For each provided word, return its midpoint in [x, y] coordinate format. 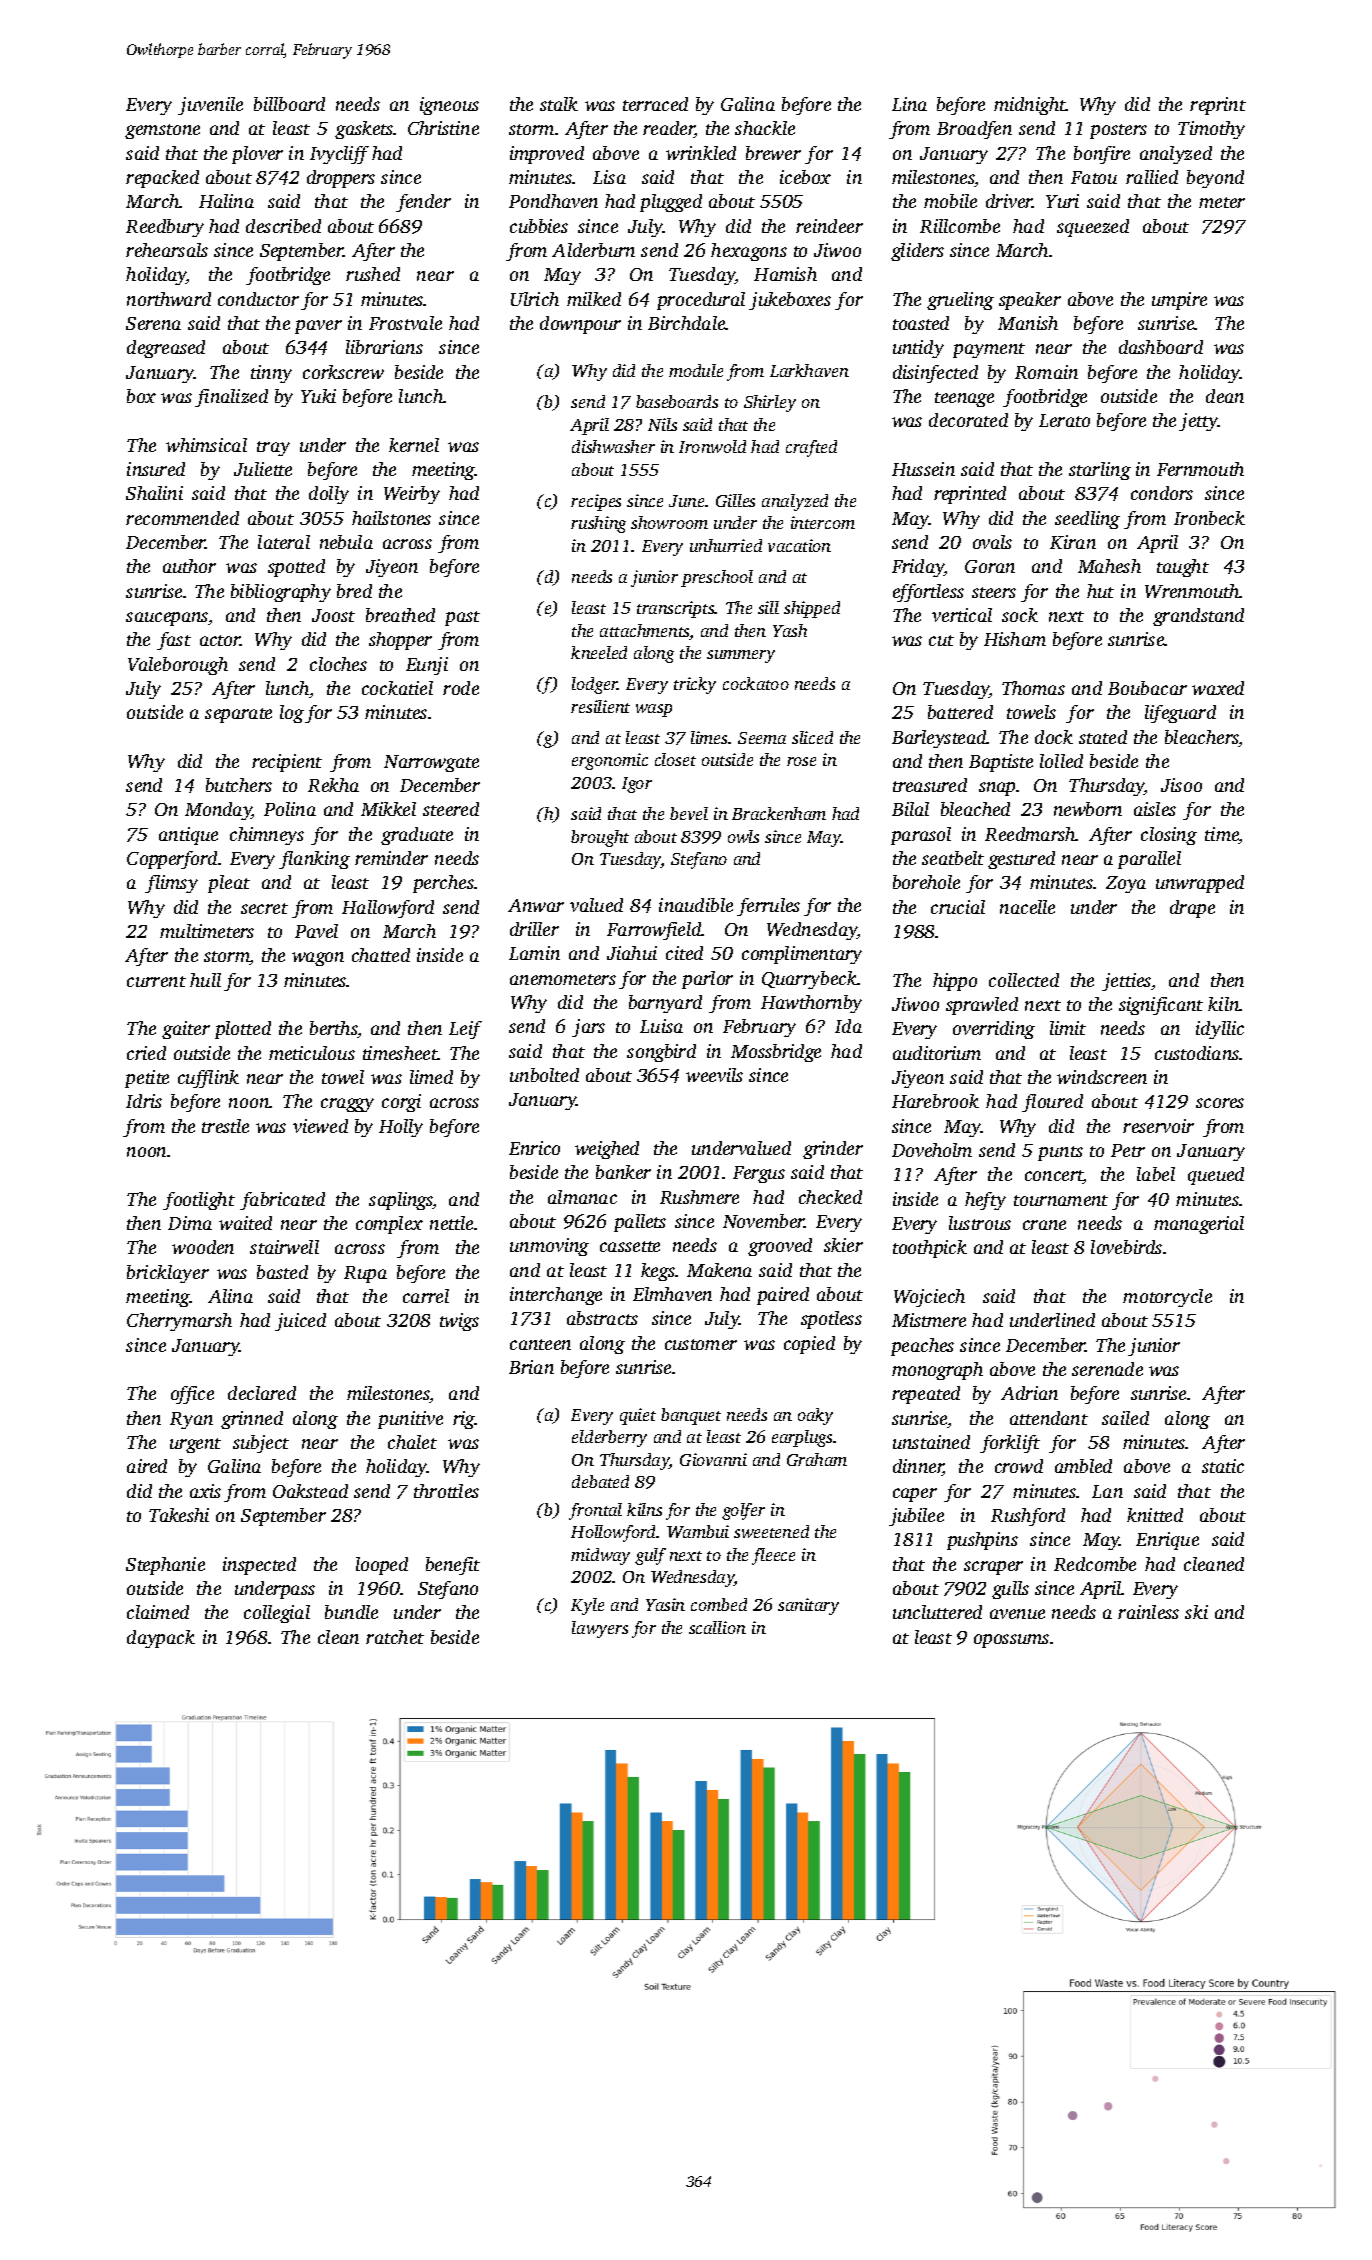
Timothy [1211, 130]
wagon [318, 959]
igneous [449, 106]
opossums [1011, 1641]
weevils [714, 1075]
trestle [225, 1126]
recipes [596, 502]
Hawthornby [811, 1004]
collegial [277, 1614]
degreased [166, 349]
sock [1020, 615]
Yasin [665, 1604]
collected [1024, 980]
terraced [655, 104]
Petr [1128, 1150]
